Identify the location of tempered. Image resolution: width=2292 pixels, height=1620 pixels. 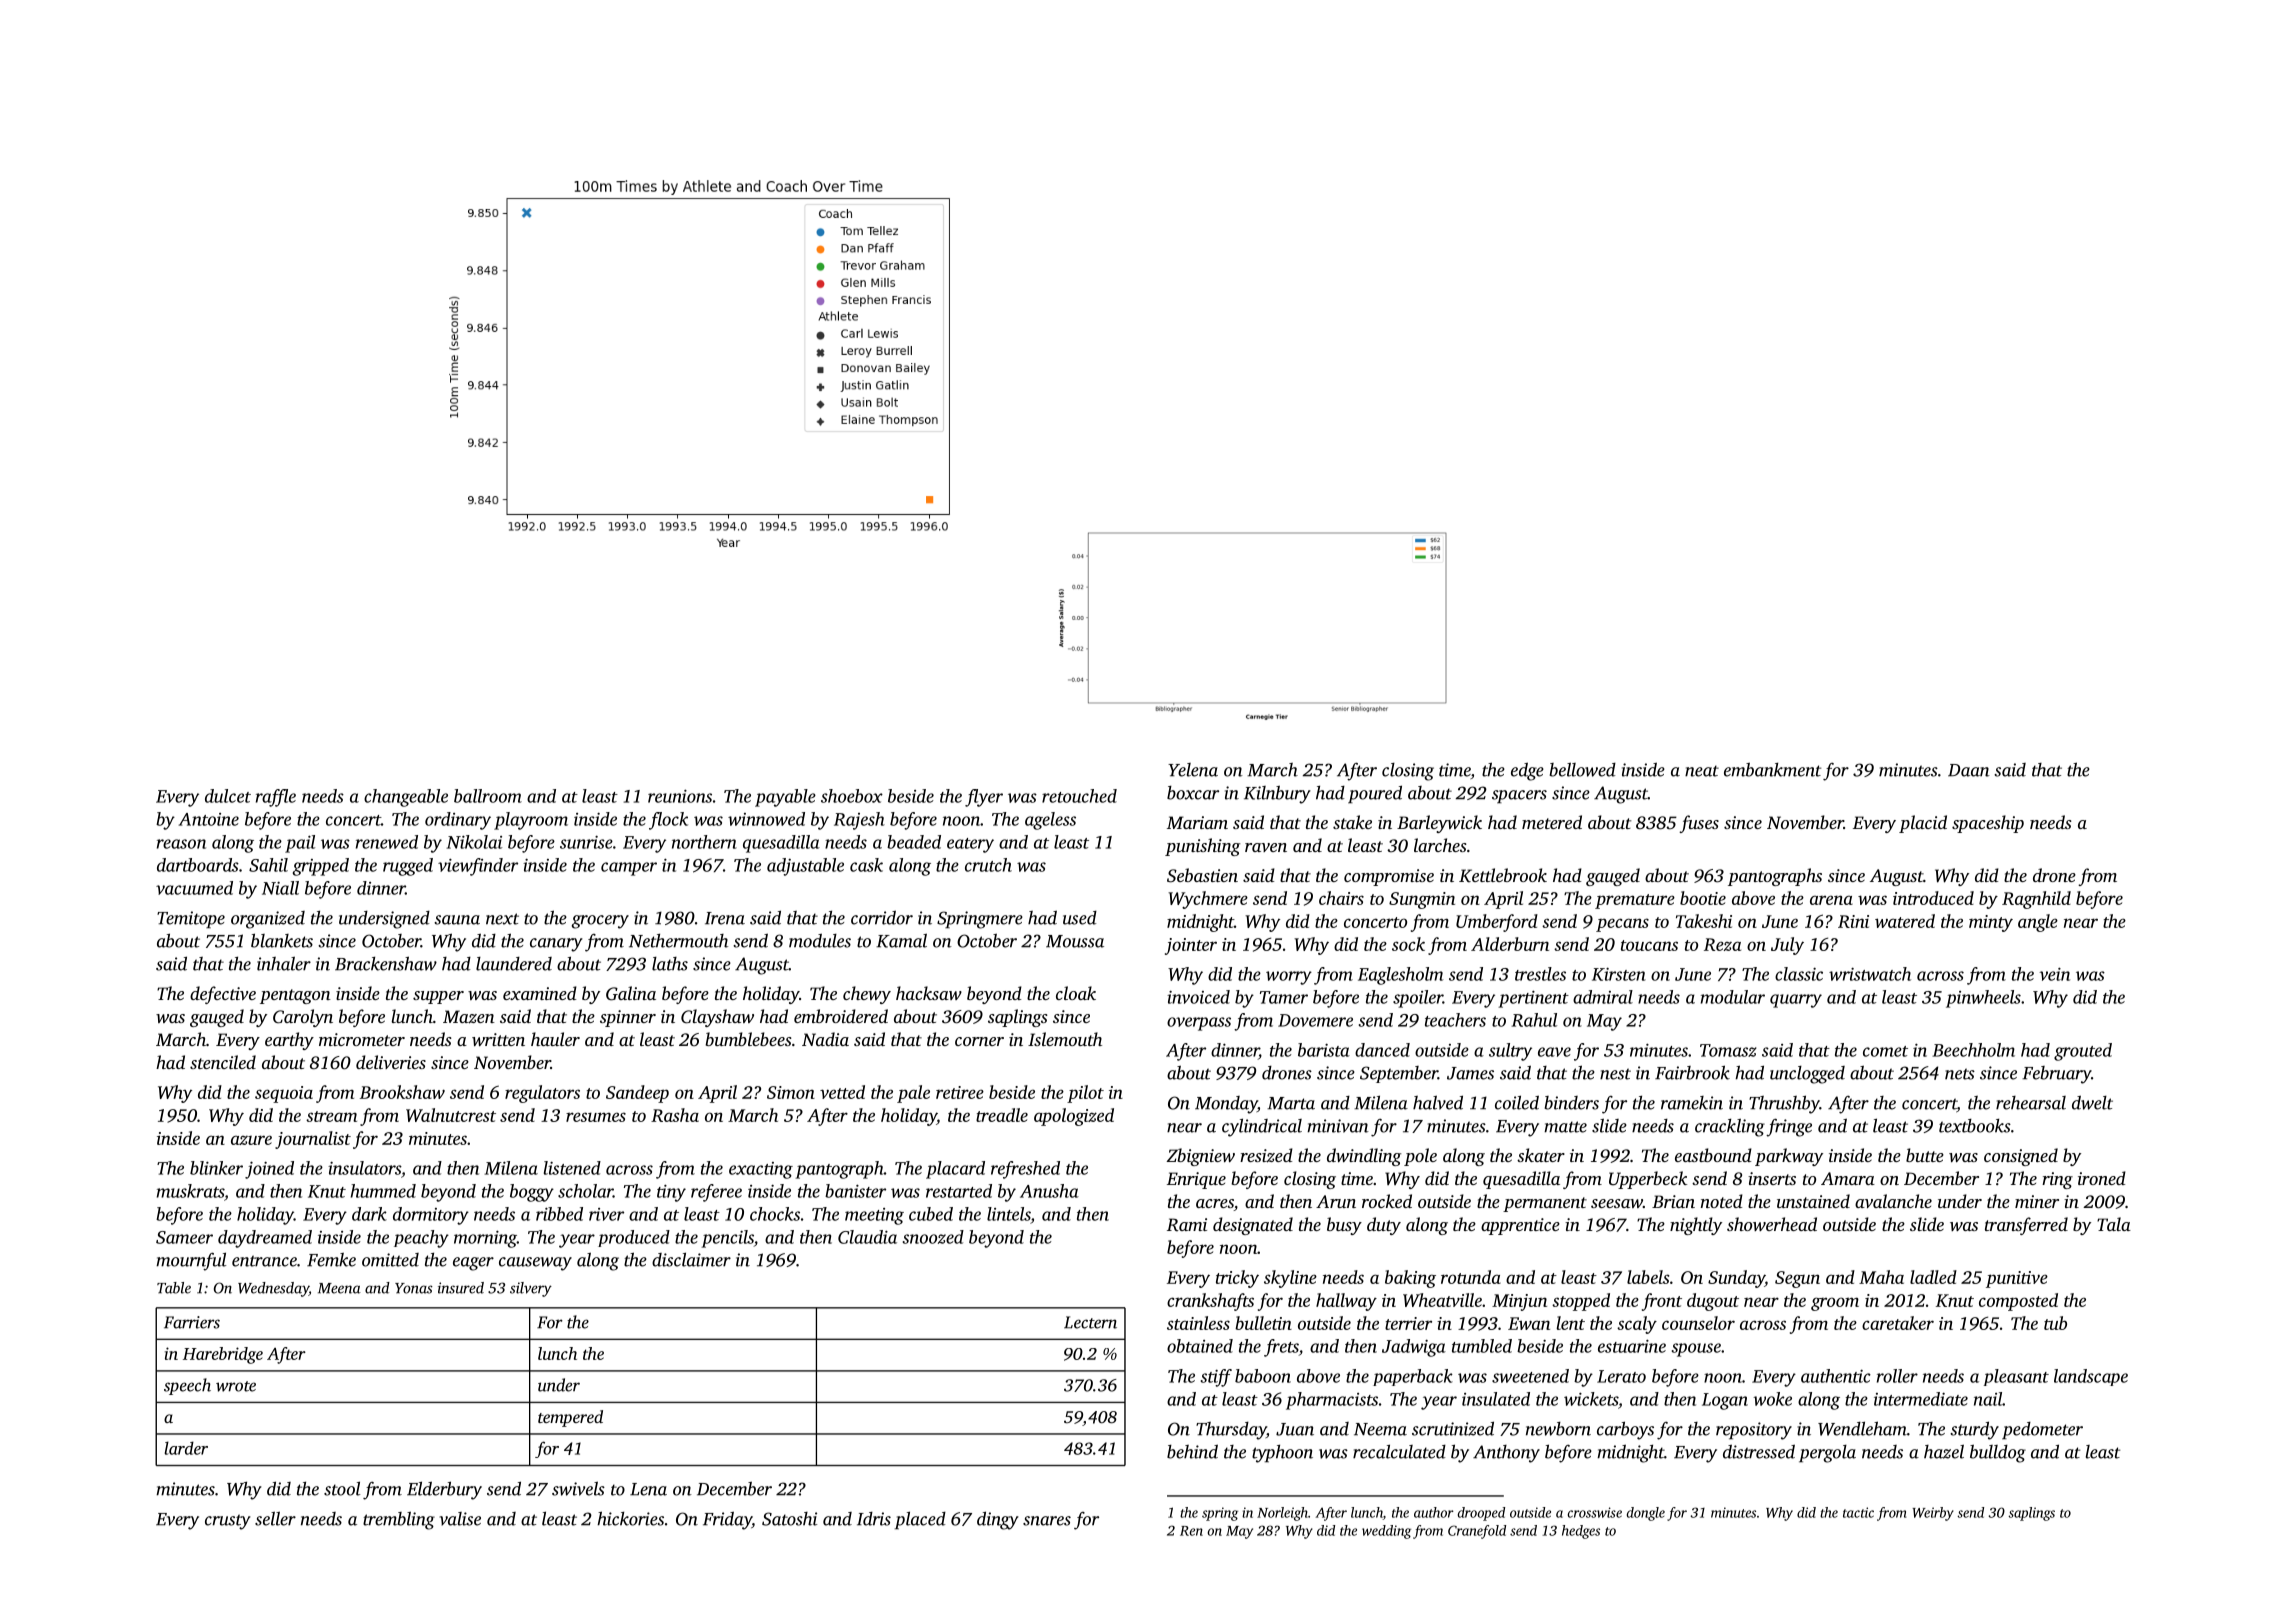
(570, 1418).
